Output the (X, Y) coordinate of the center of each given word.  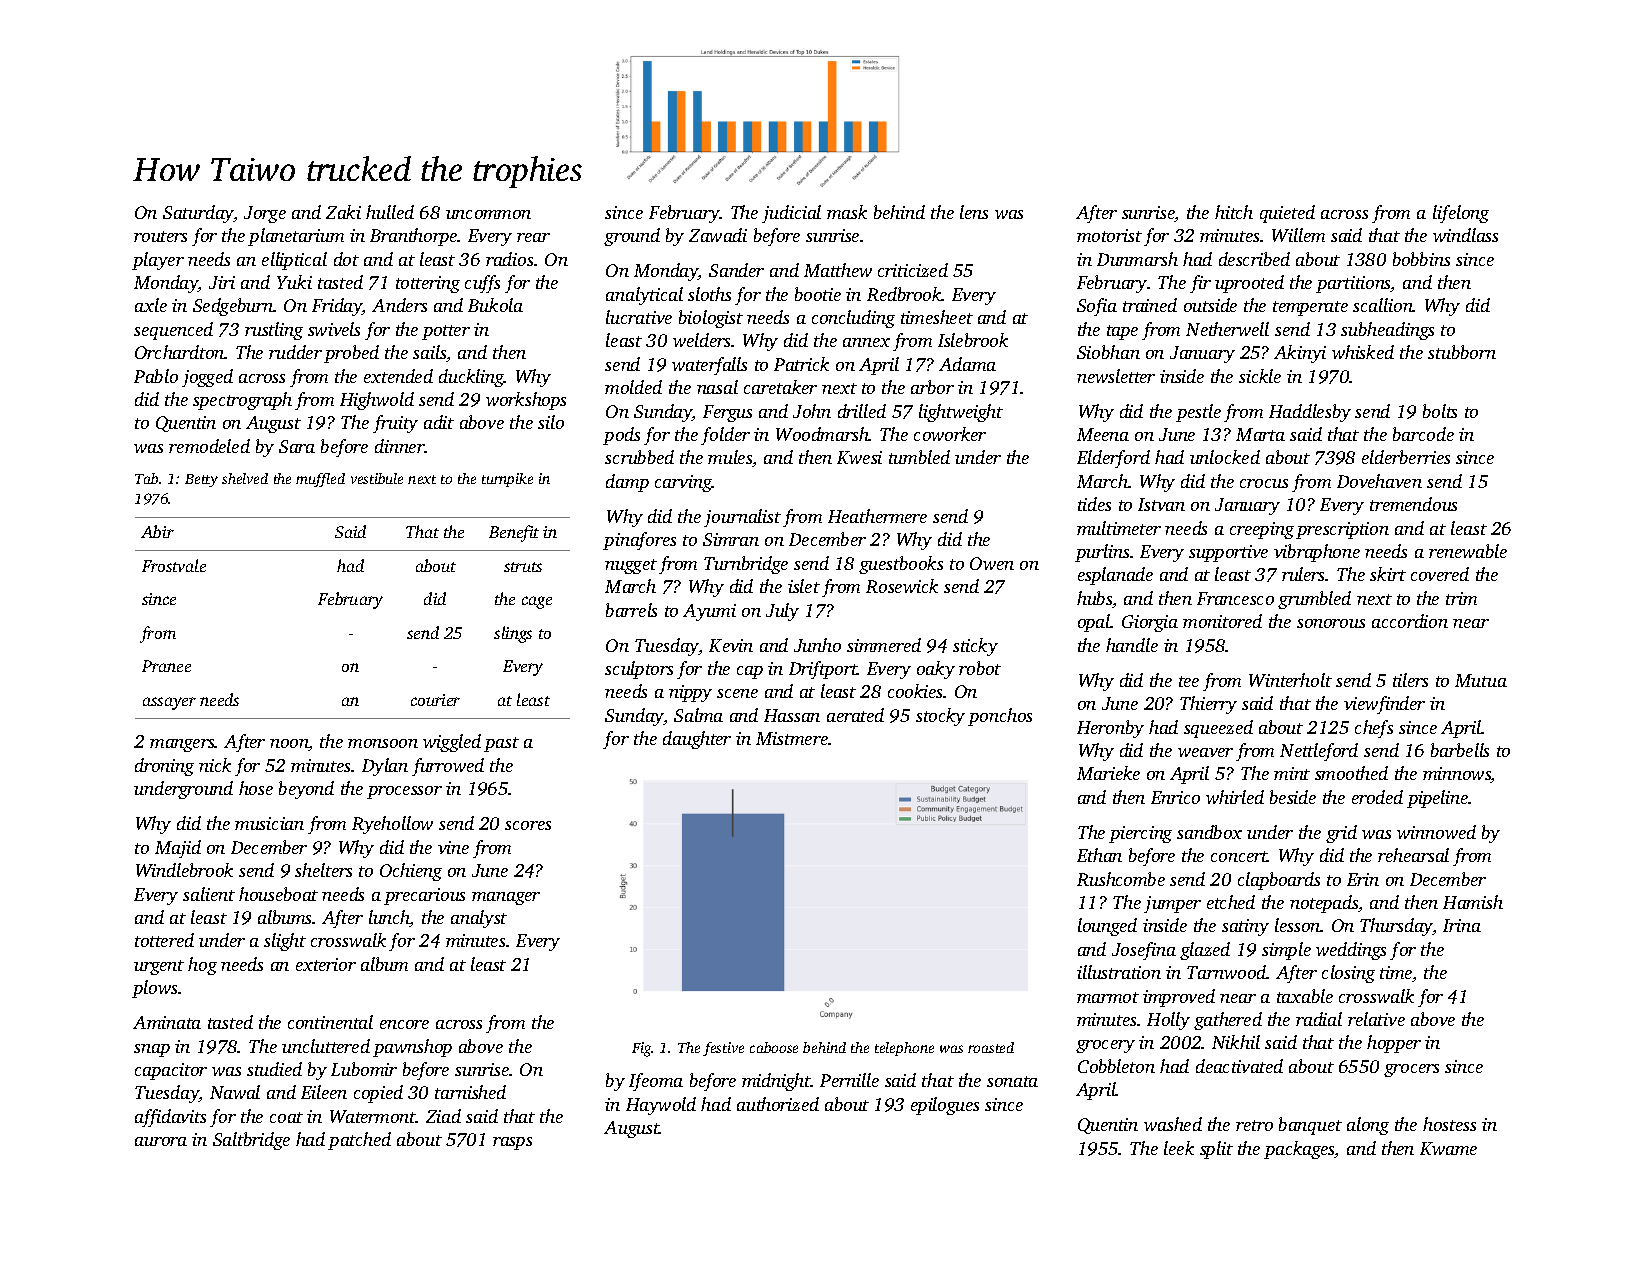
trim (1461, 598)
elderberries (1406, 457)
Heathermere (877, 516)
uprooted (1249, 284)
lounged (1107, 927)
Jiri (222, 282)
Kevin (731, 645)
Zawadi (718, 235)
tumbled (919, 457)
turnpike (507, 480)
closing (1348, 974)
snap (152, 1050)
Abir (157, 531)
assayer (169, 703)
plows (154, 989)
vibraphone (1317, 553)
